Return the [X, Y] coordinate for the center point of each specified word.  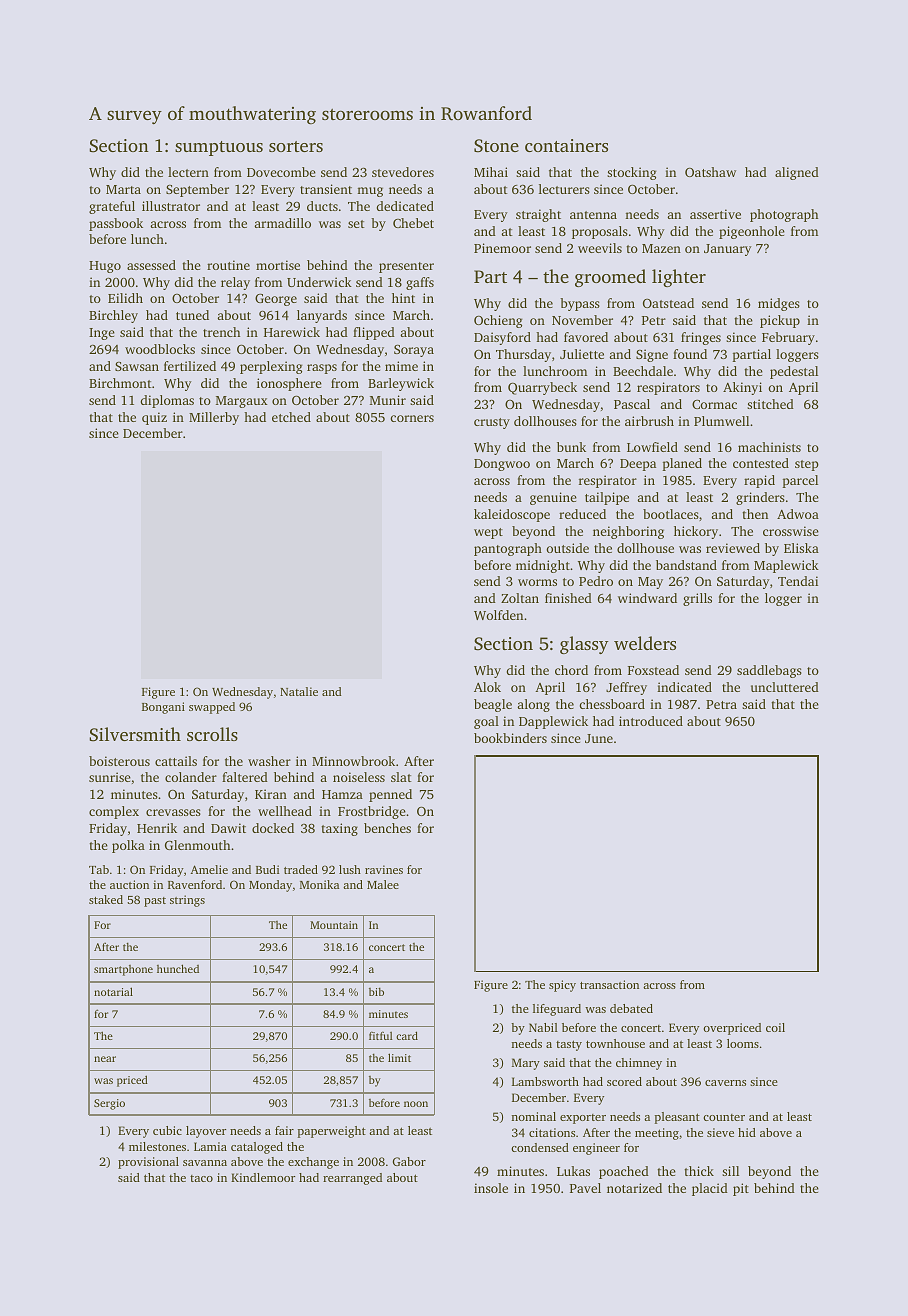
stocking [632, 173]
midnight [543, 566]
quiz [154, 418]
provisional [148, 1163]
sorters [296, 146]
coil [775, 1027]
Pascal [632, 404]
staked [106, 899]
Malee [383, 884]
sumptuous [219, 148]
